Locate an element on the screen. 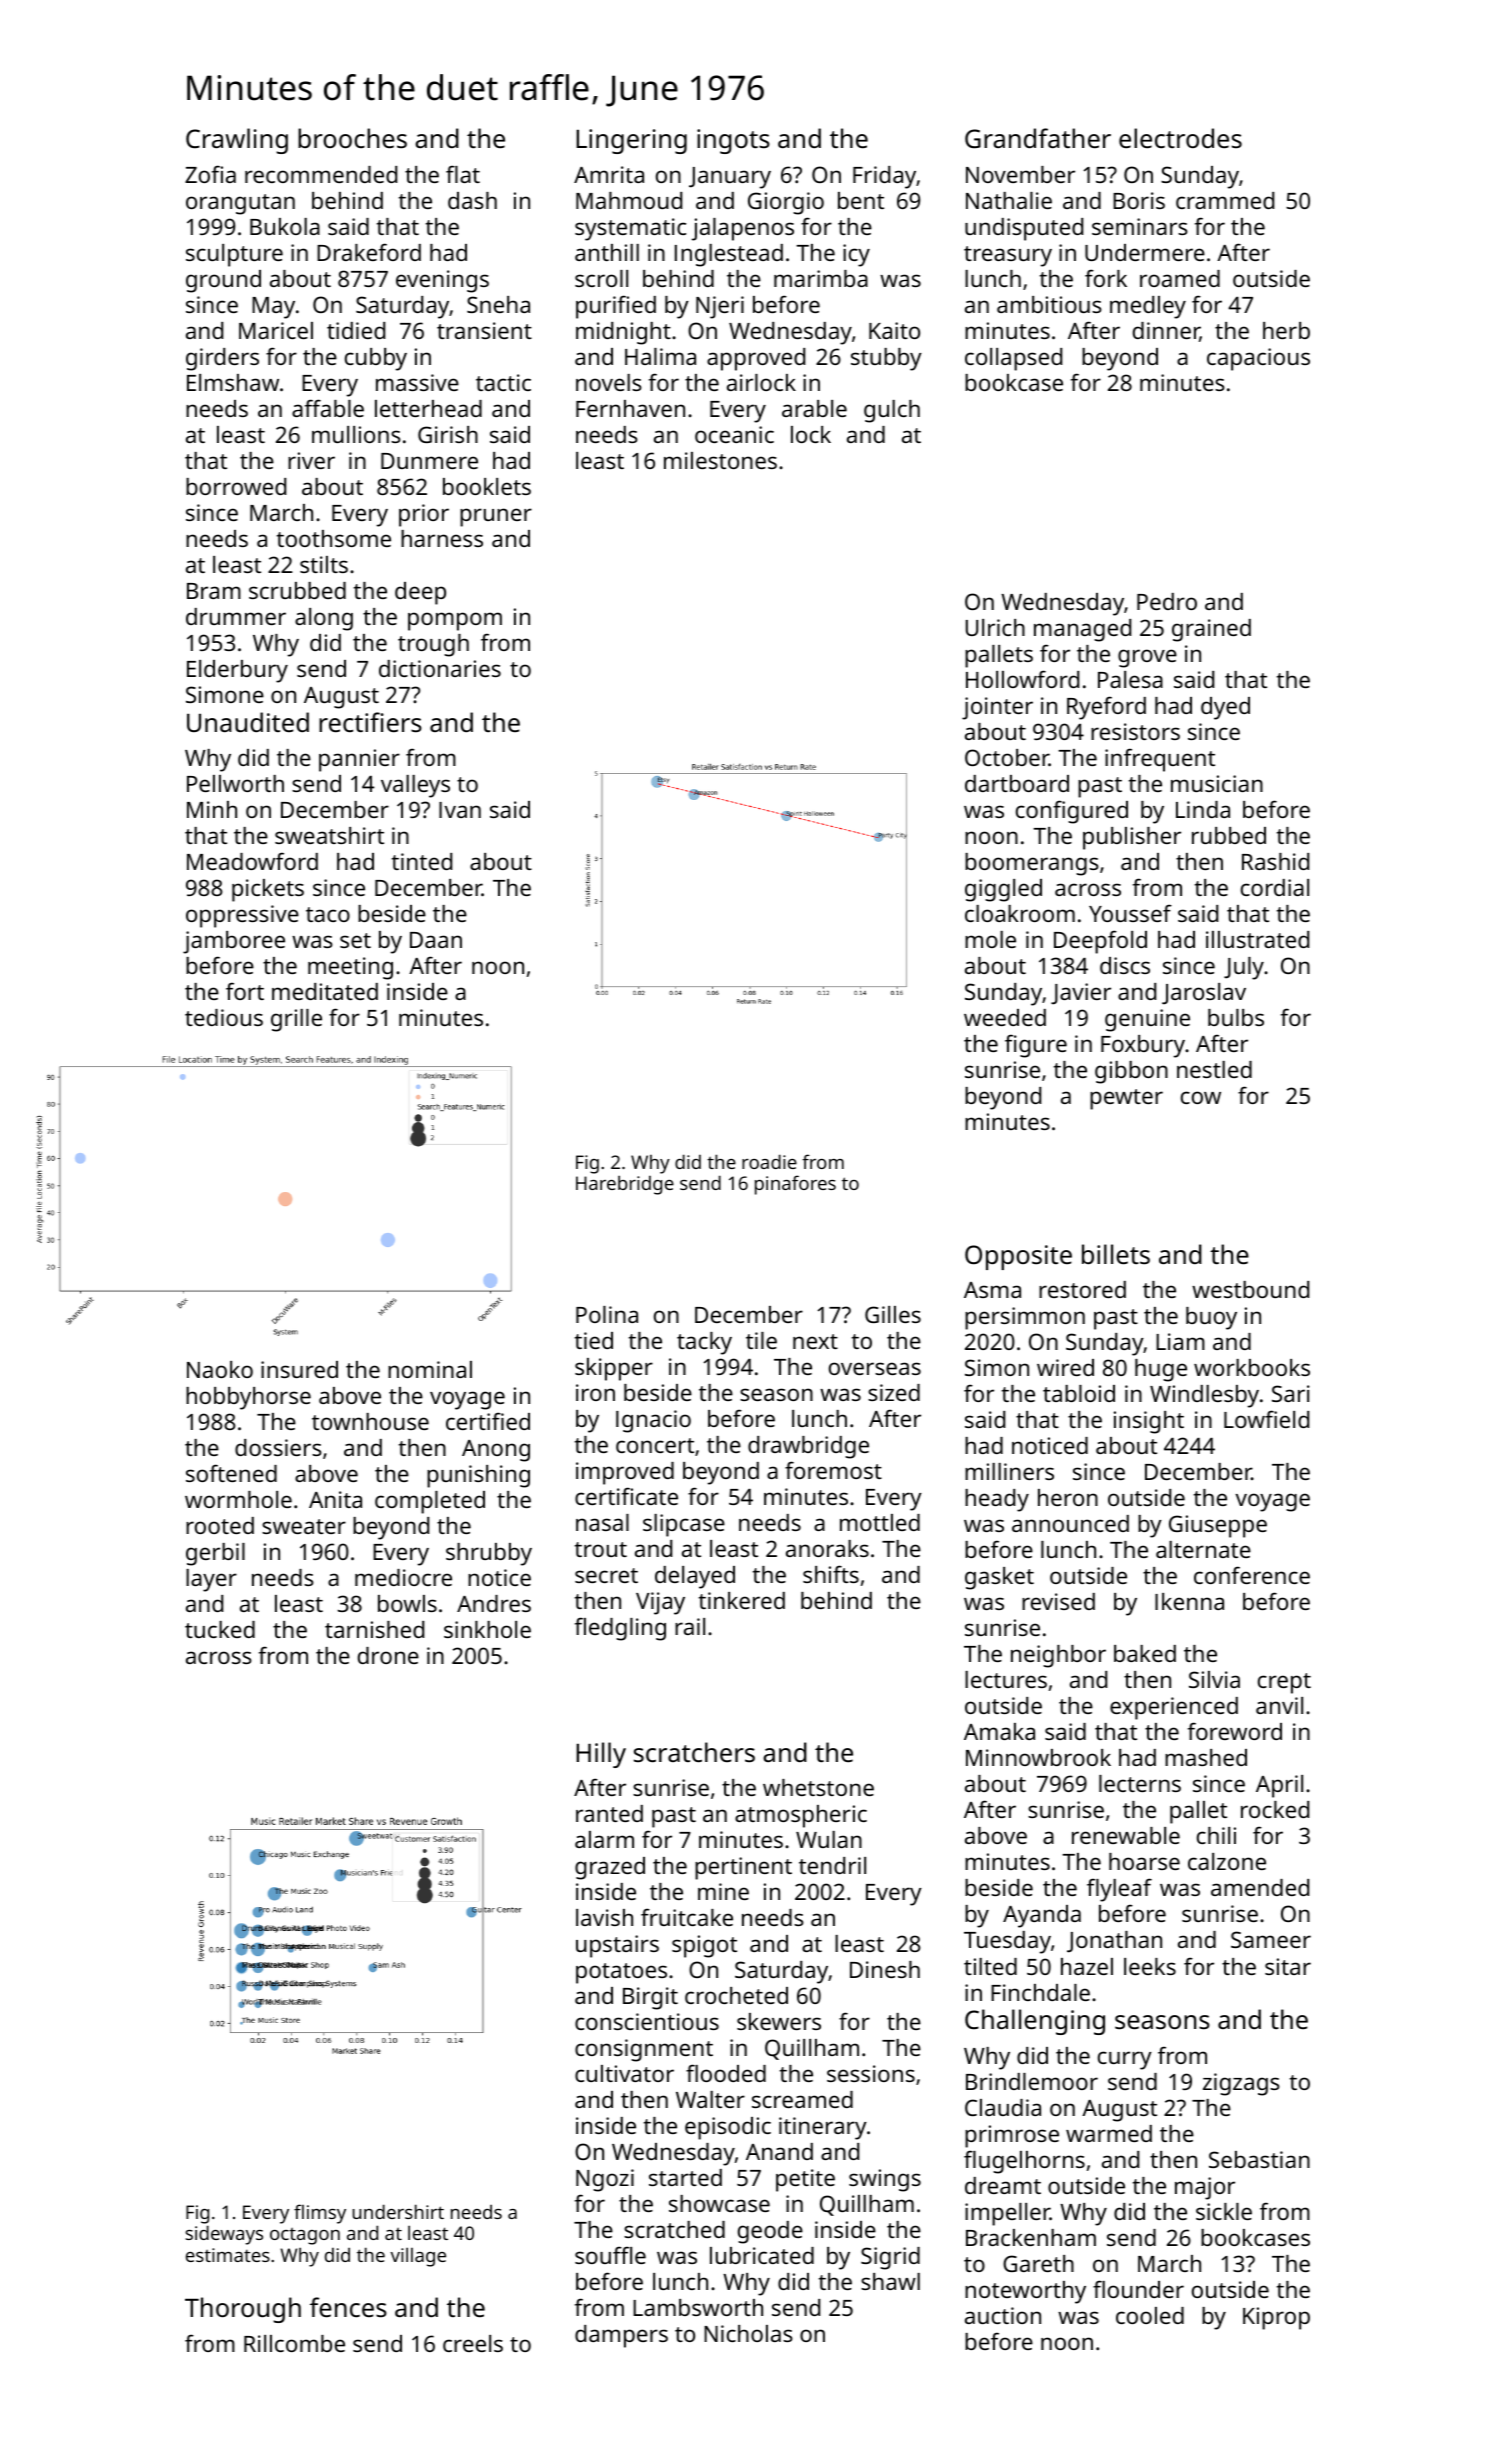 This screenshot has width=1496, height=2464. Zofia is located at coordinates (210, 174).
